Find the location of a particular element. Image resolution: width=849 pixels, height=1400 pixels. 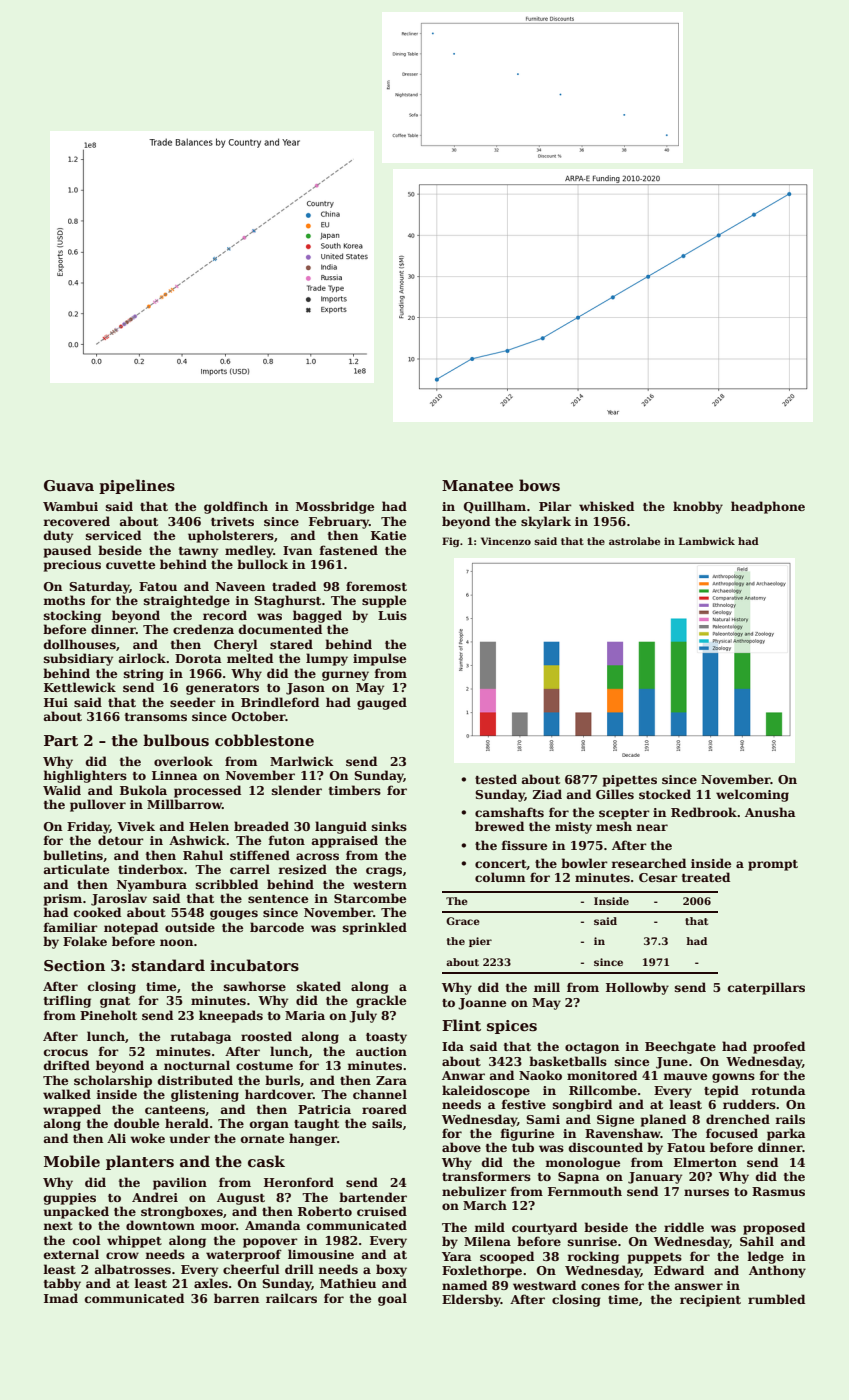

supple is located at coordinates (384, 601).
